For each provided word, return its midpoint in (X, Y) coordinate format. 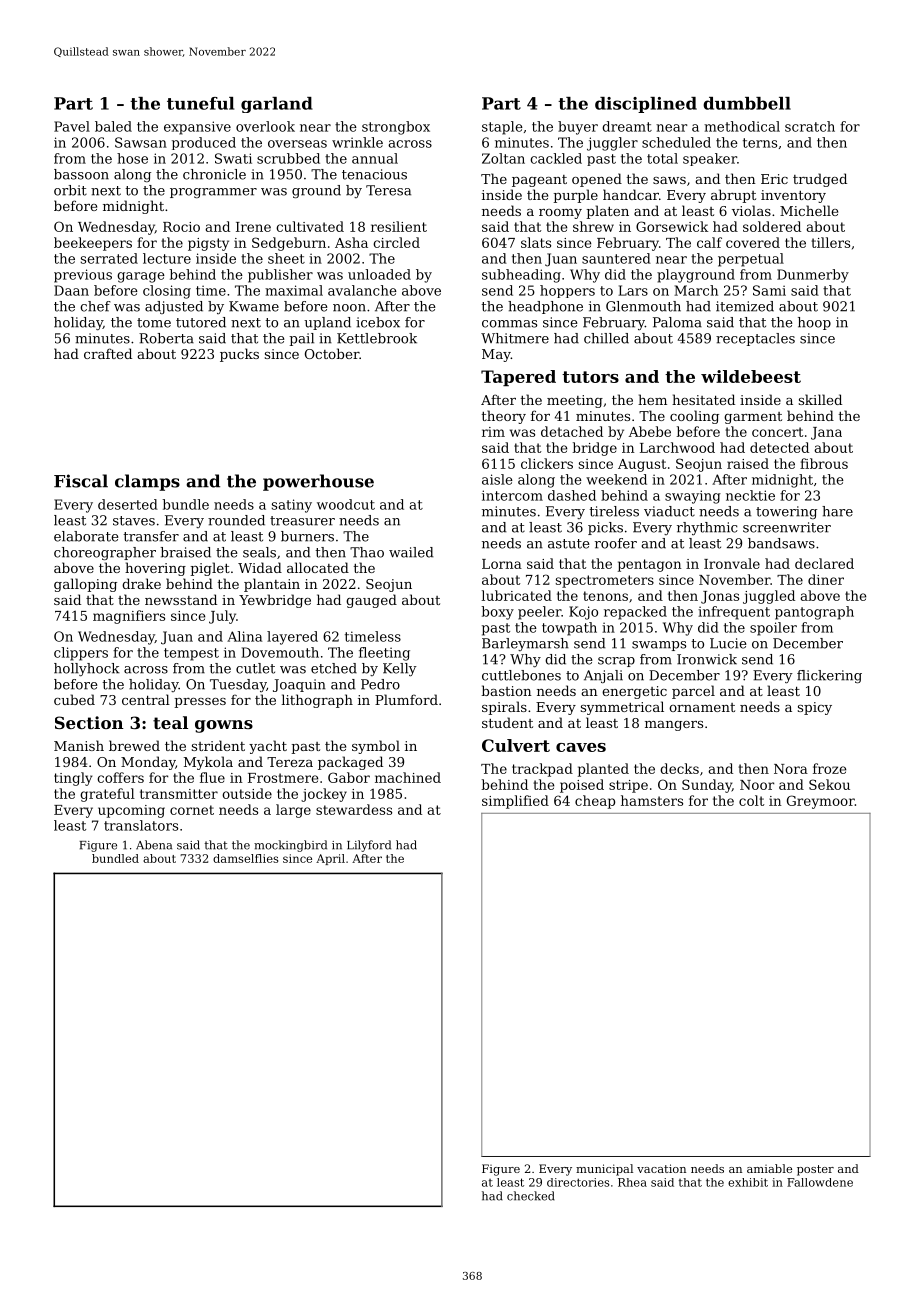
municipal (604, 1170)
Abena (154, 845)
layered (292, 638)
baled (113, 126)
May (496, 355)
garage (141, 277)
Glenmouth (643, 306)
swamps (659, 646)
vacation (661, 1168)
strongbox (396, 128)
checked (531, 1196)
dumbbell (747, 103)
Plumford (406, 699)
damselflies (245, 858)
